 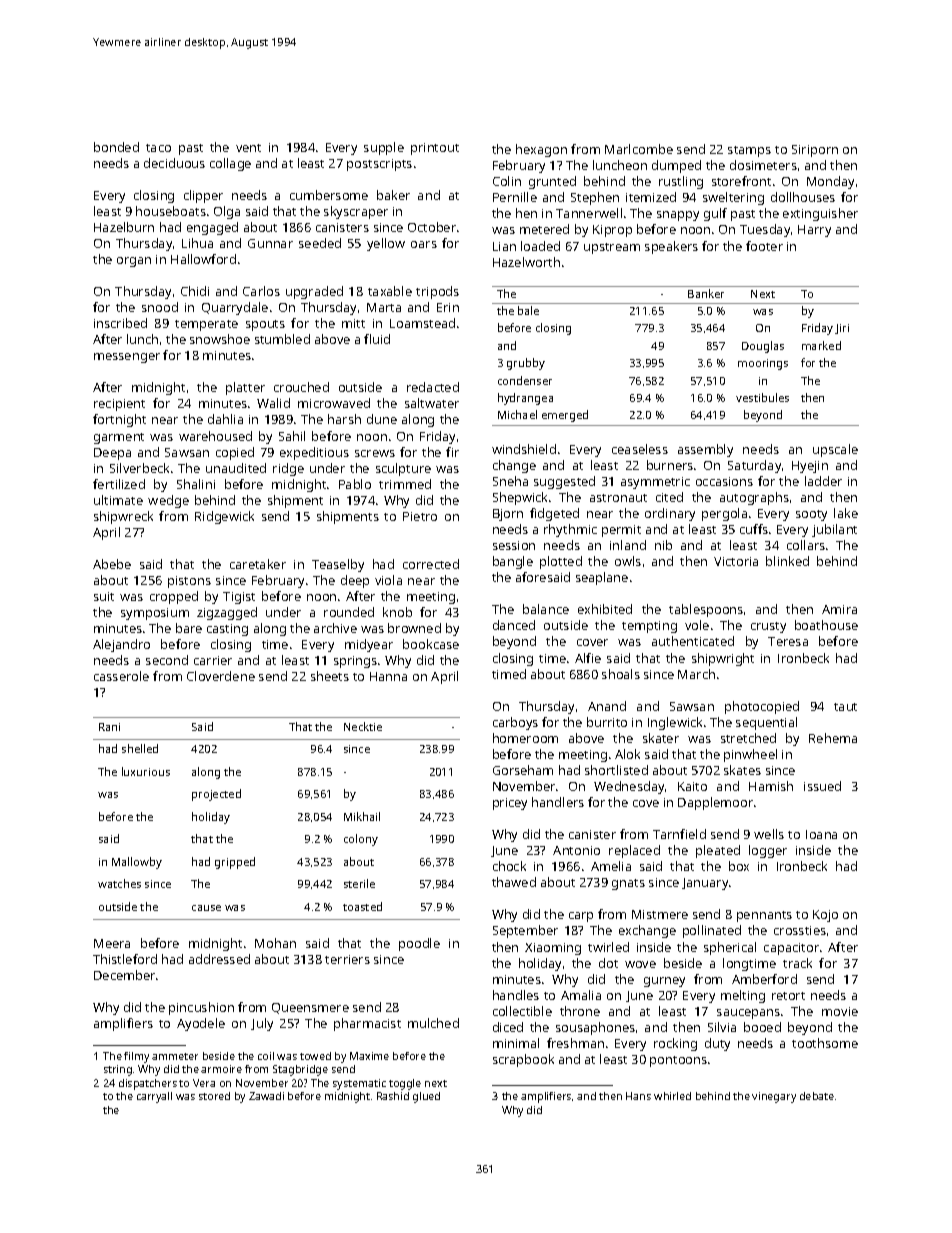 What do you see at coordinates (363, 726) in the page?
I see `Necktie` at bounding box center [363, 726].
